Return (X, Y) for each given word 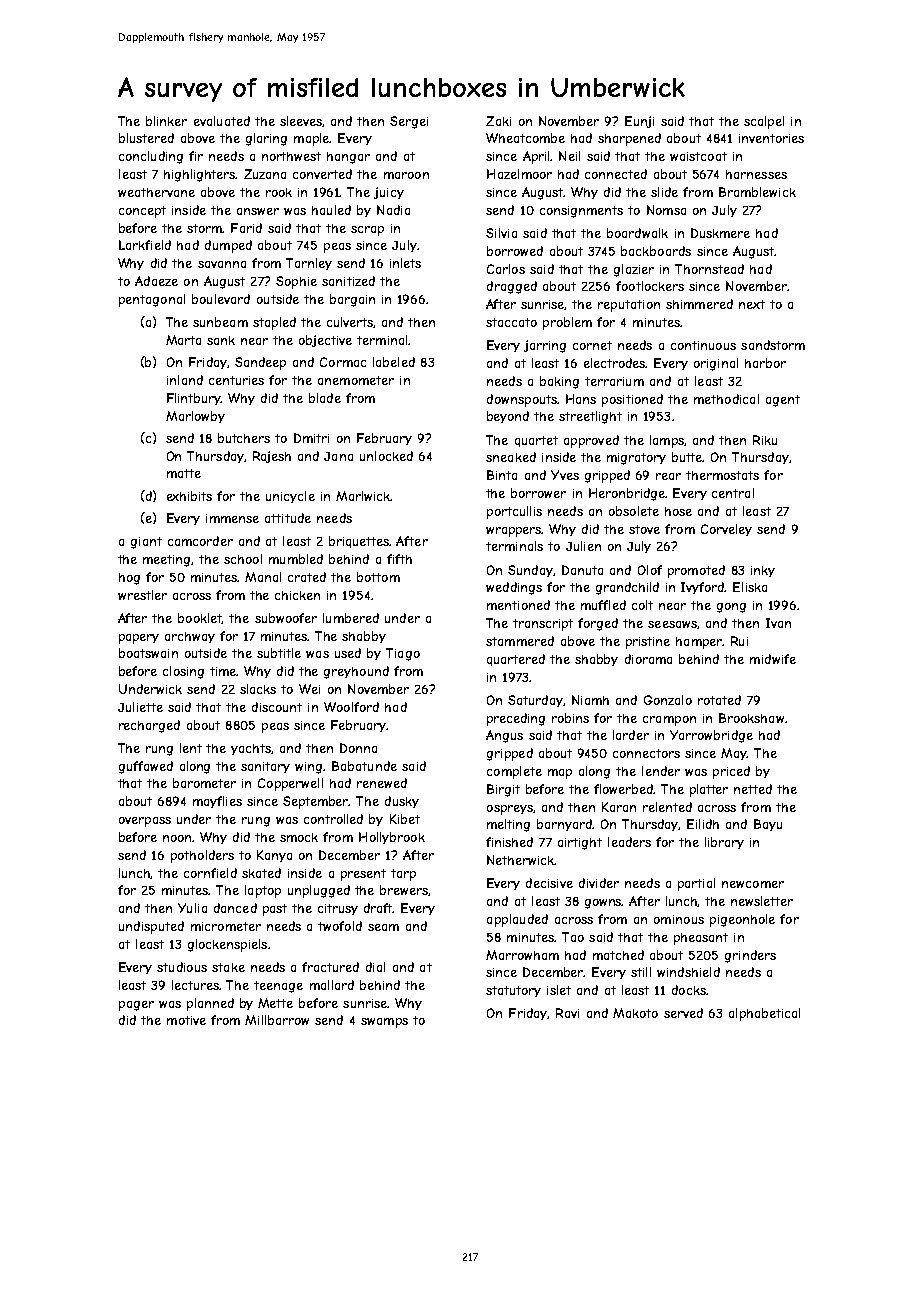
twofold (340, 926)
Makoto (635, 1013)
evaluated (222, 121)
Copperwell (290, 784)
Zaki (498, 121)
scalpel (764, 122)
